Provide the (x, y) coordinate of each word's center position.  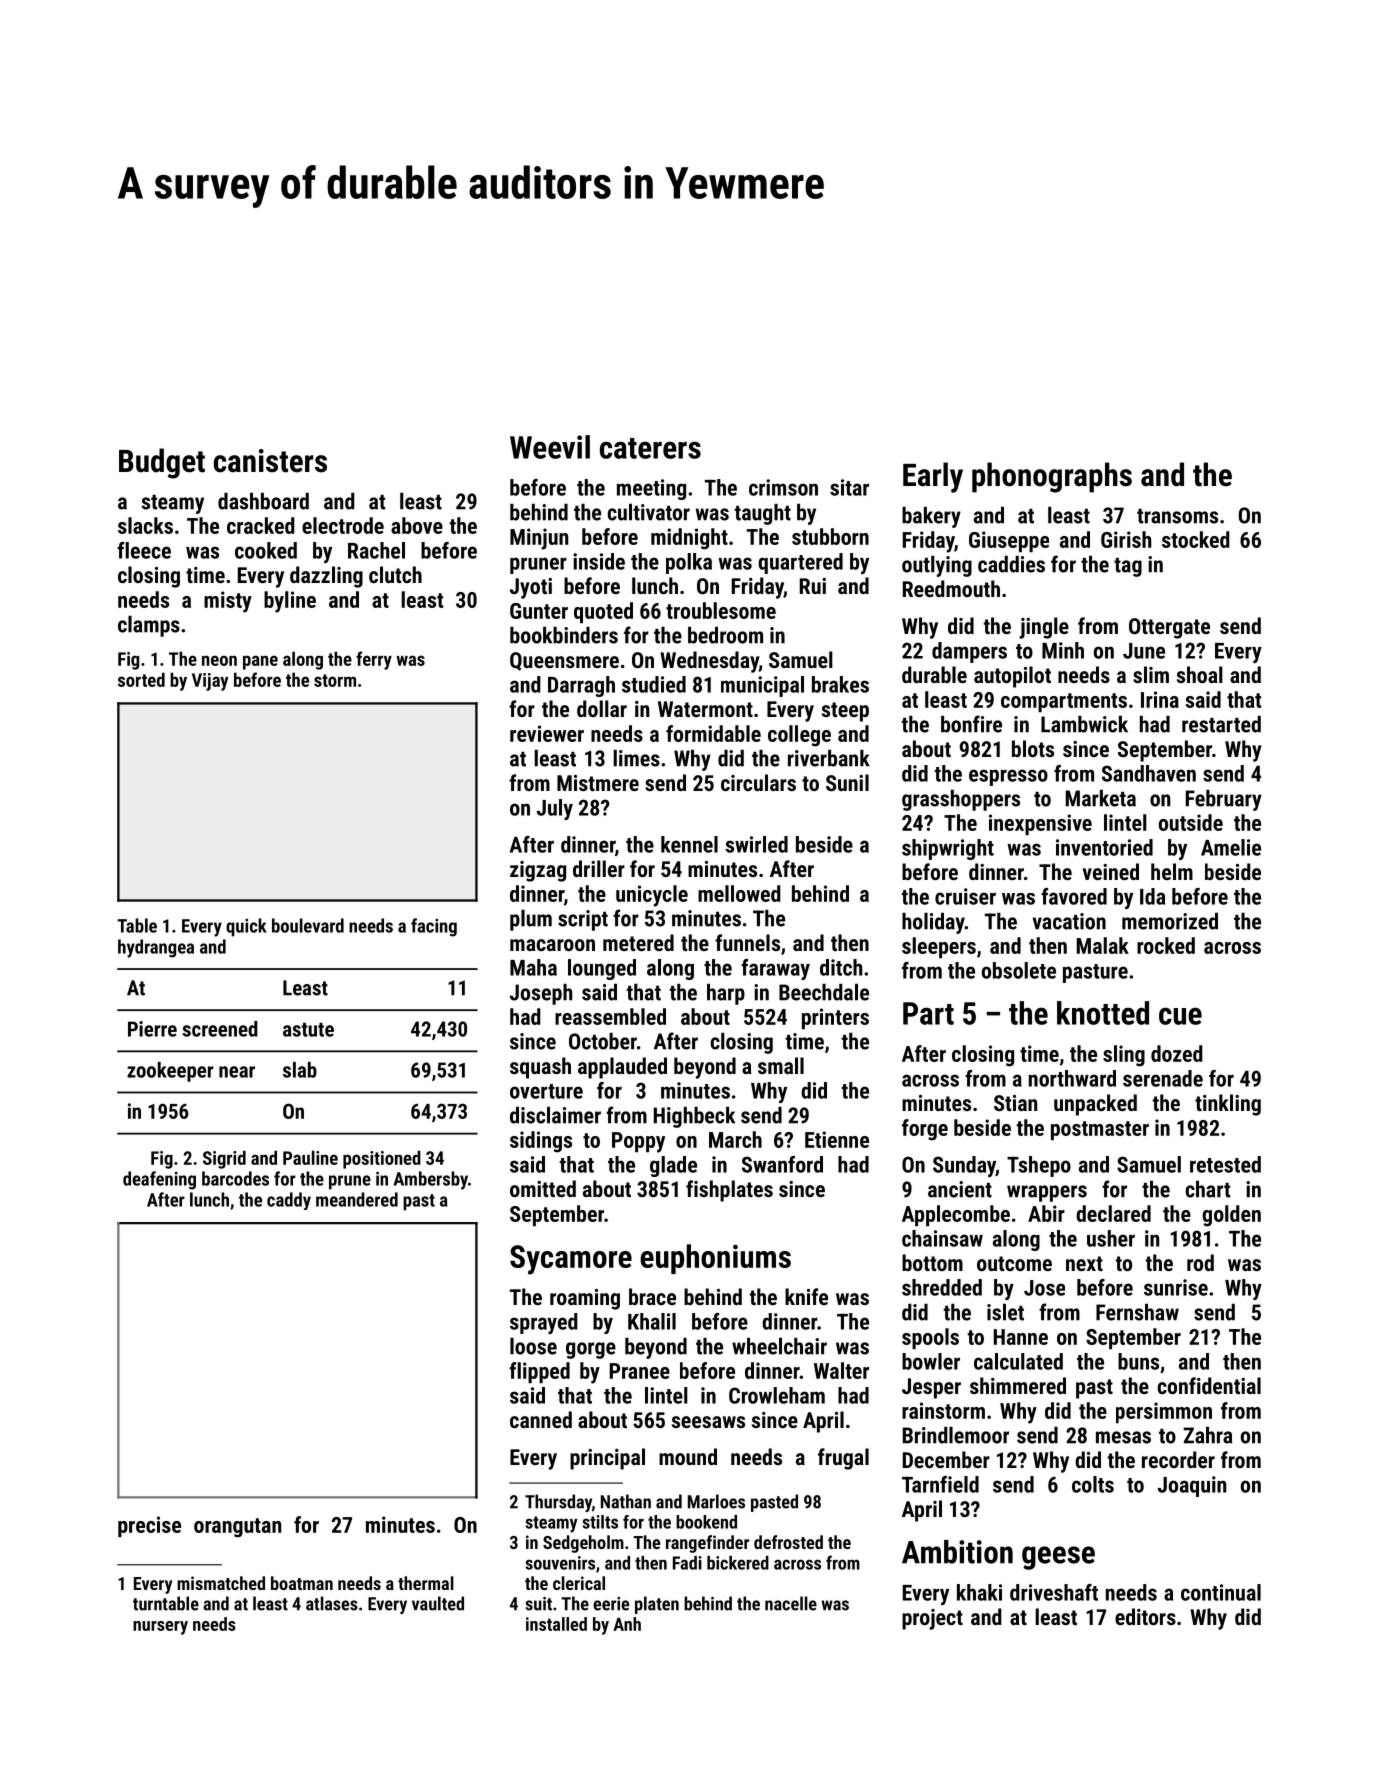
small (781, 1065)
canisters (270, 461)
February (1224, 800)
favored (1074, 896)
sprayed (544, 1323)
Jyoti (531, 588)
